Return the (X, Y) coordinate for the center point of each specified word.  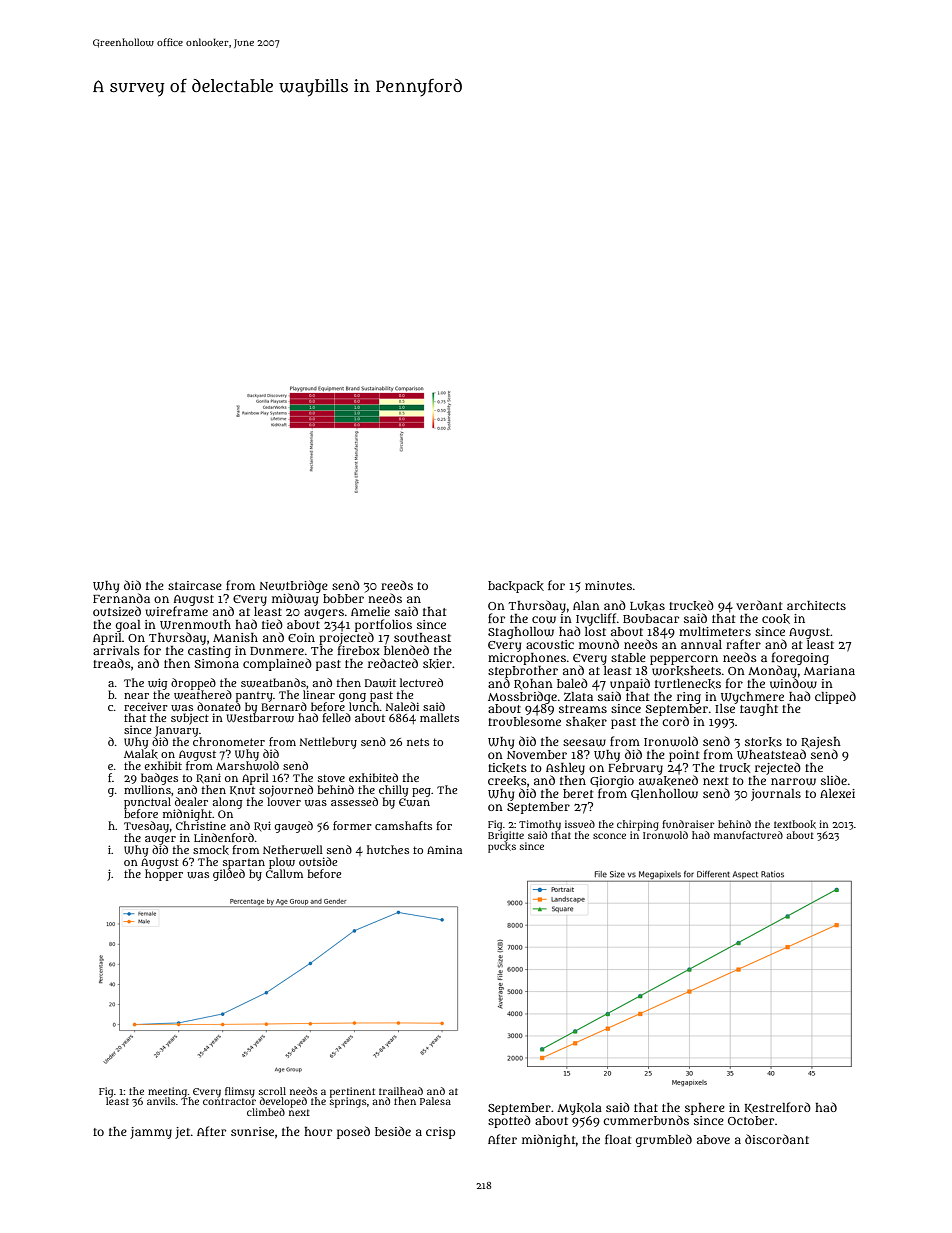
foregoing (800, 658)
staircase (195, 585)
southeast (422, 637)
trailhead (401, 1091)
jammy (151, 1133)
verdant (759, 605)
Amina (444, 850)
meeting (167, 1092)
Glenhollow (664, 794)
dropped (193, 684)
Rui (262, 826)
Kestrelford (777, 1107)
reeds (397, 585)
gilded (229, 875)
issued (580, 824)
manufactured (748, 835)
